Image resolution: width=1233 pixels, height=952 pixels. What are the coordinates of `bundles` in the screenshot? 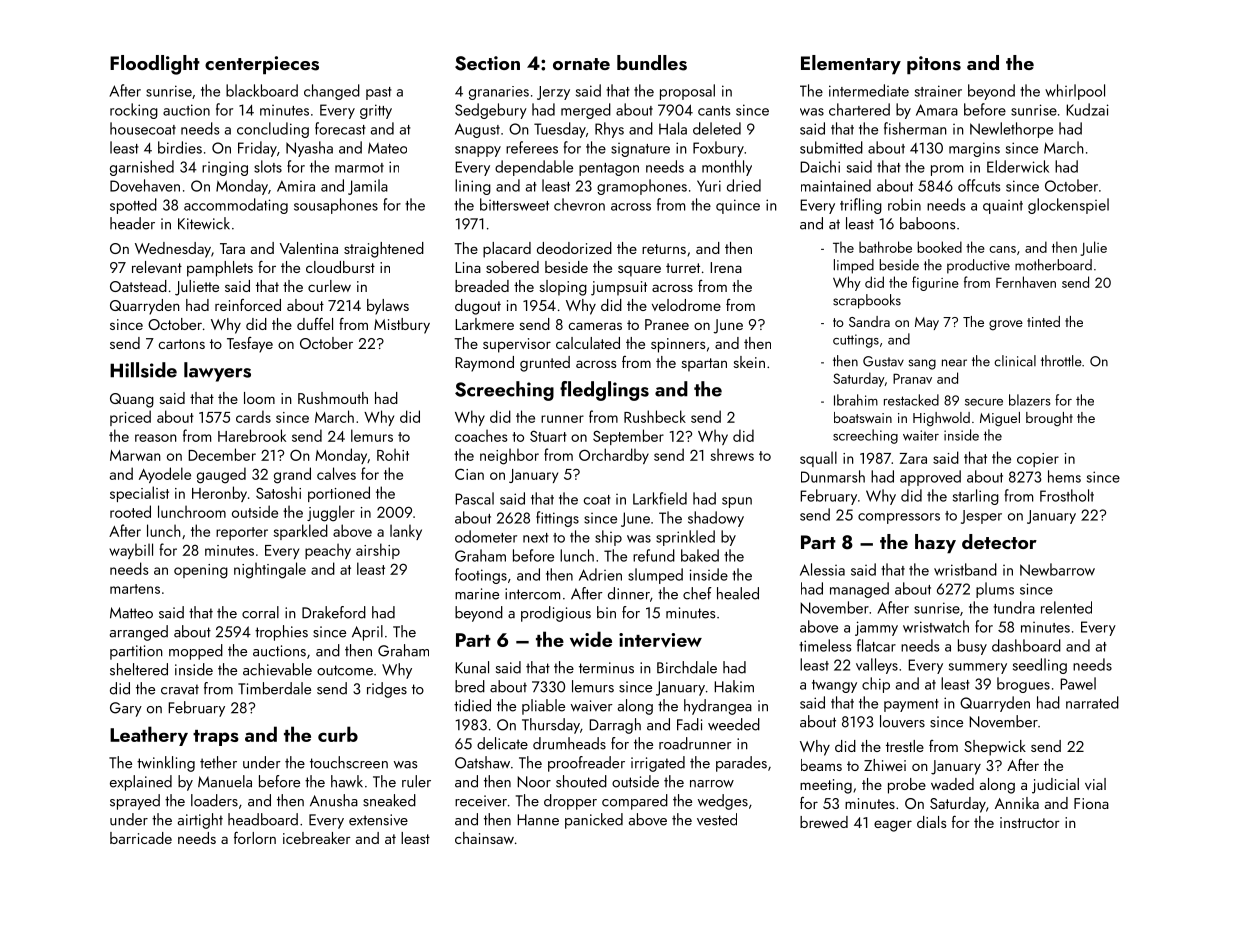 It's located at (652, 63).
